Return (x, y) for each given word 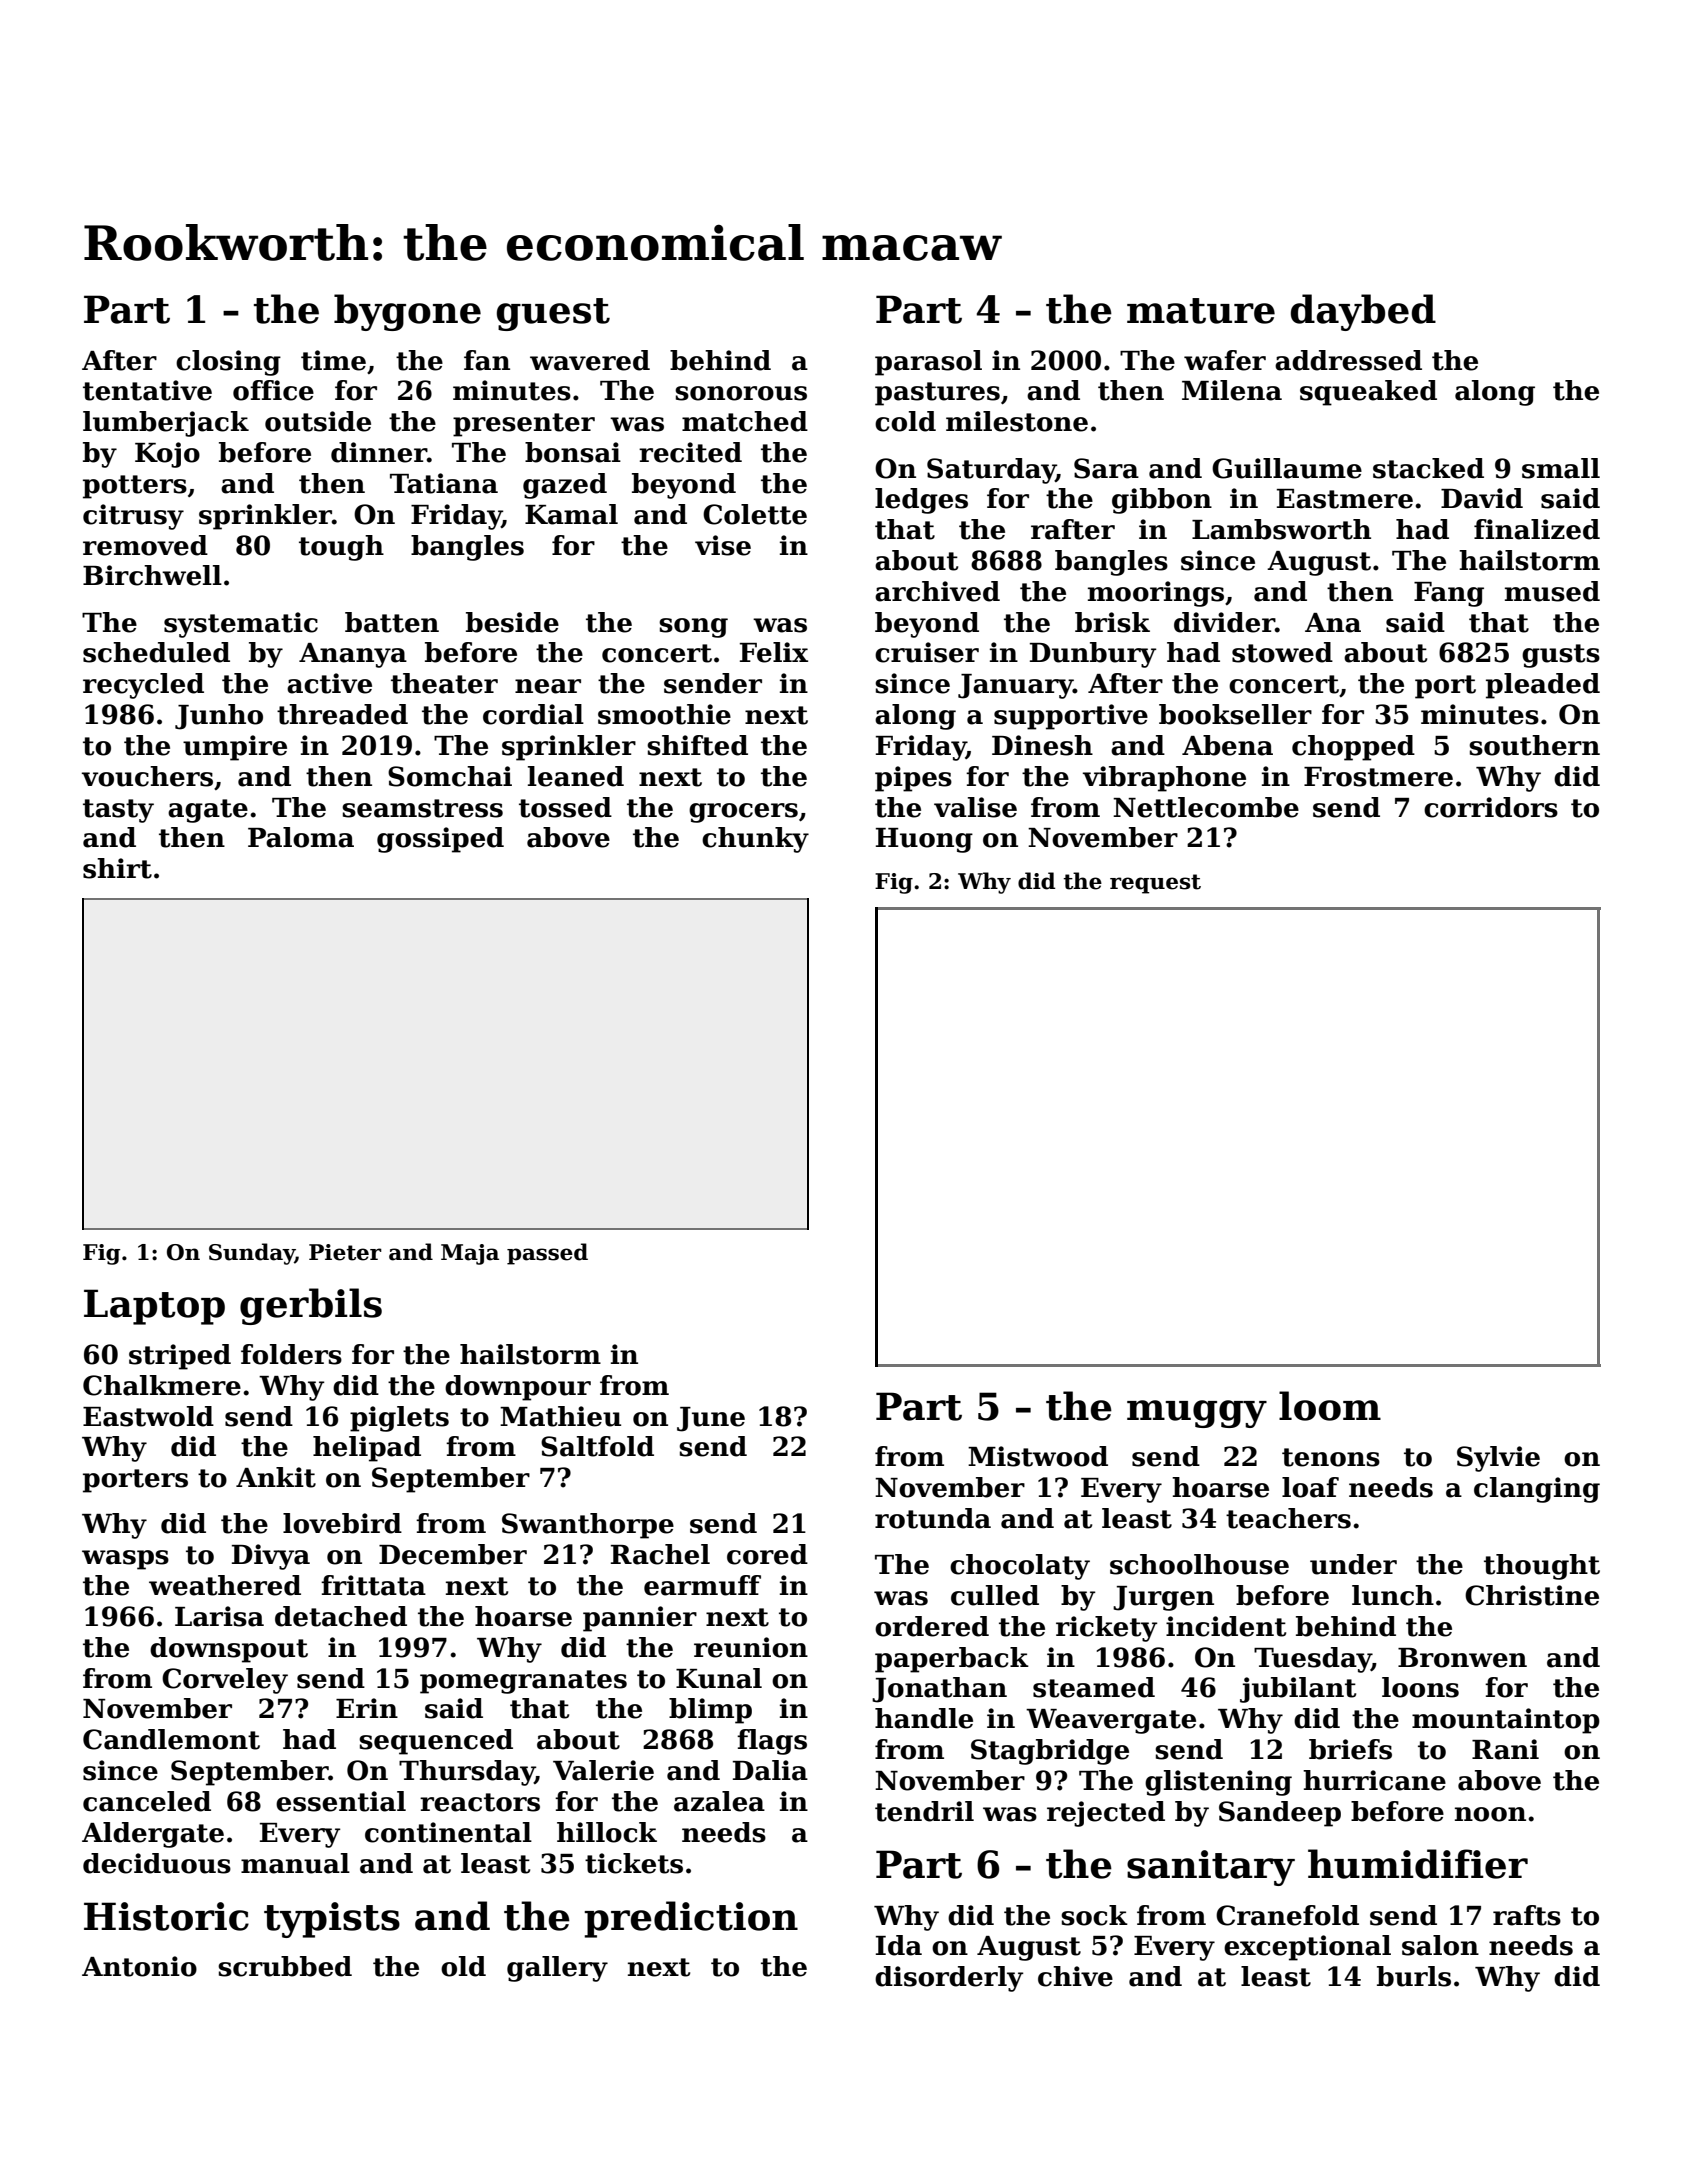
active (329, 683)
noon (1490, 1814)
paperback (952, 1660)
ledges (921, 501)
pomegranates (523, 1682)
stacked (1428, 468)
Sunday (252, 1254)
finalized (1537, 529)
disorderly (949, 1979)
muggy (1197, 1414)
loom (1330, 1406)
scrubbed (285, 1966)
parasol (928, 363)
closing (228, 363)
